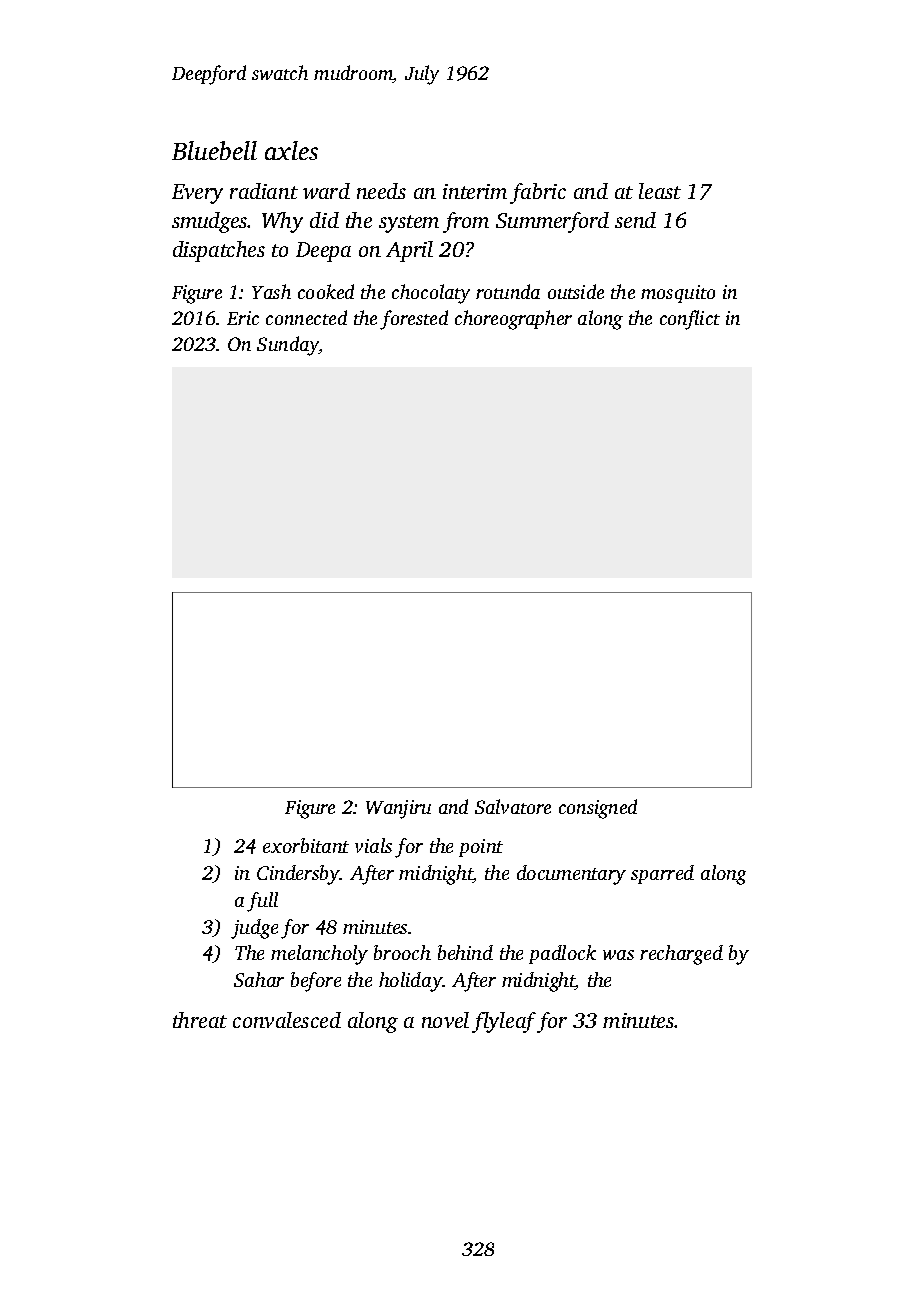 This document has height=1311, width=924. What do you see at coordinates (598, 809) in the document?
I see `consigned` at bounding box center [598, 809].
